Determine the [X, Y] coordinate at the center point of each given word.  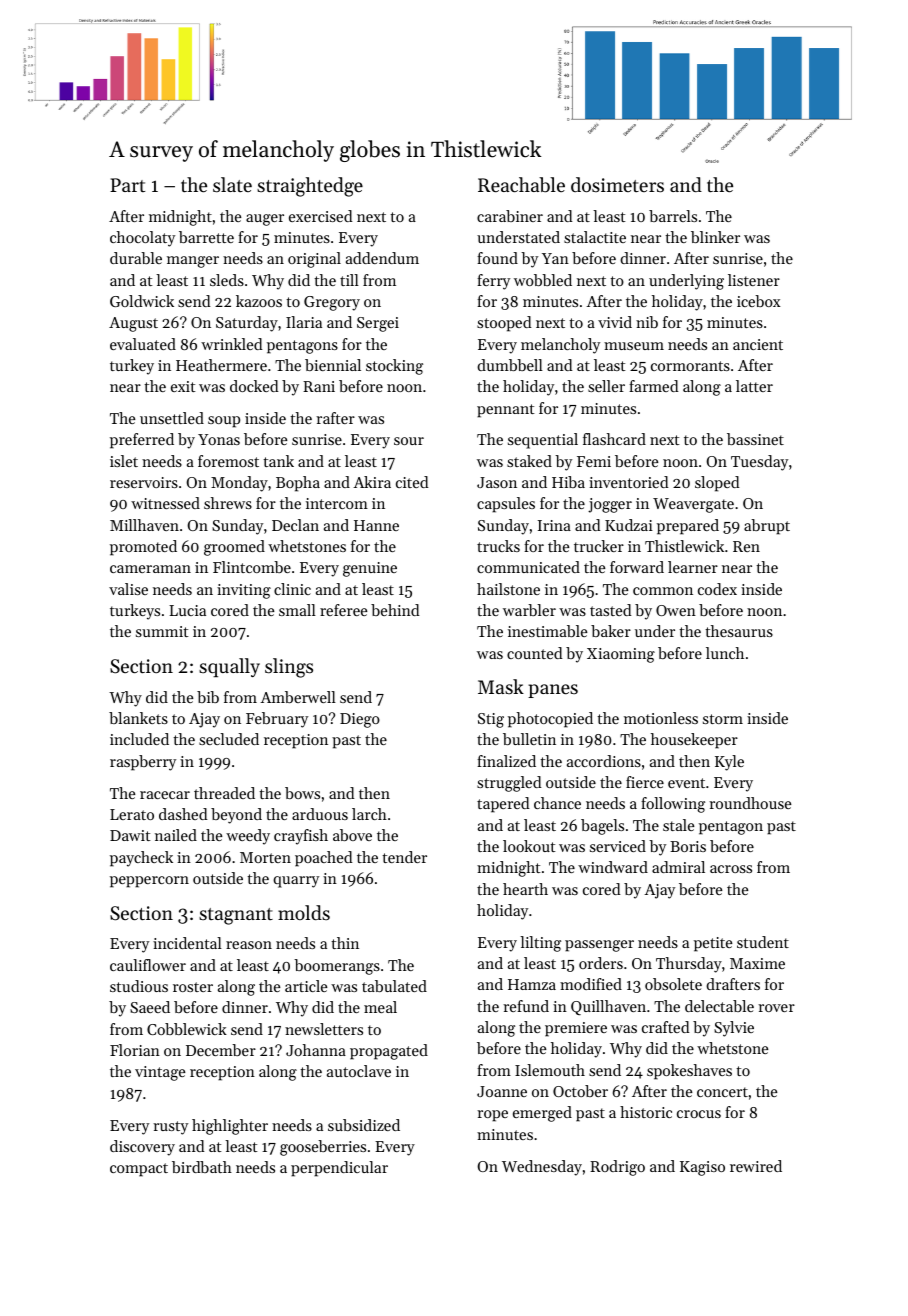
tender [404, 857]
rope [492, 1116]
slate [232, 184]
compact [139, 1170]
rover [776, 1008]
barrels [673, 216]
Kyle [729, 763]
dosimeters [617, 184]
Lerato [132, 814]
